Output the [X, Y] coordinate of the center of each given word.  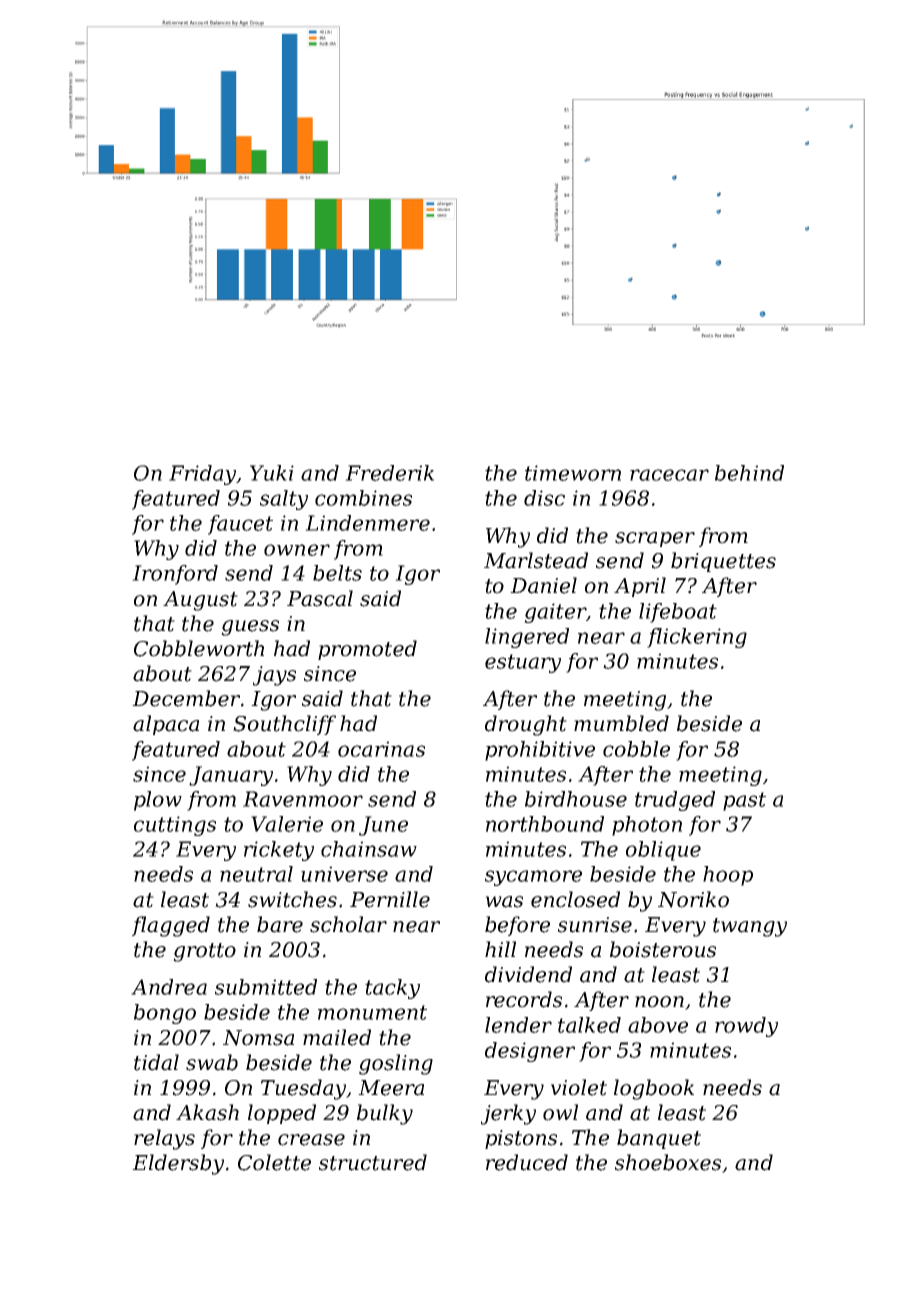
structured [373, 1162]
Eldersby [178, 1164]
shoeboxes [668, 1162]
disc [544, 498]
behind [749, 473]
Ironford [175, 575]
